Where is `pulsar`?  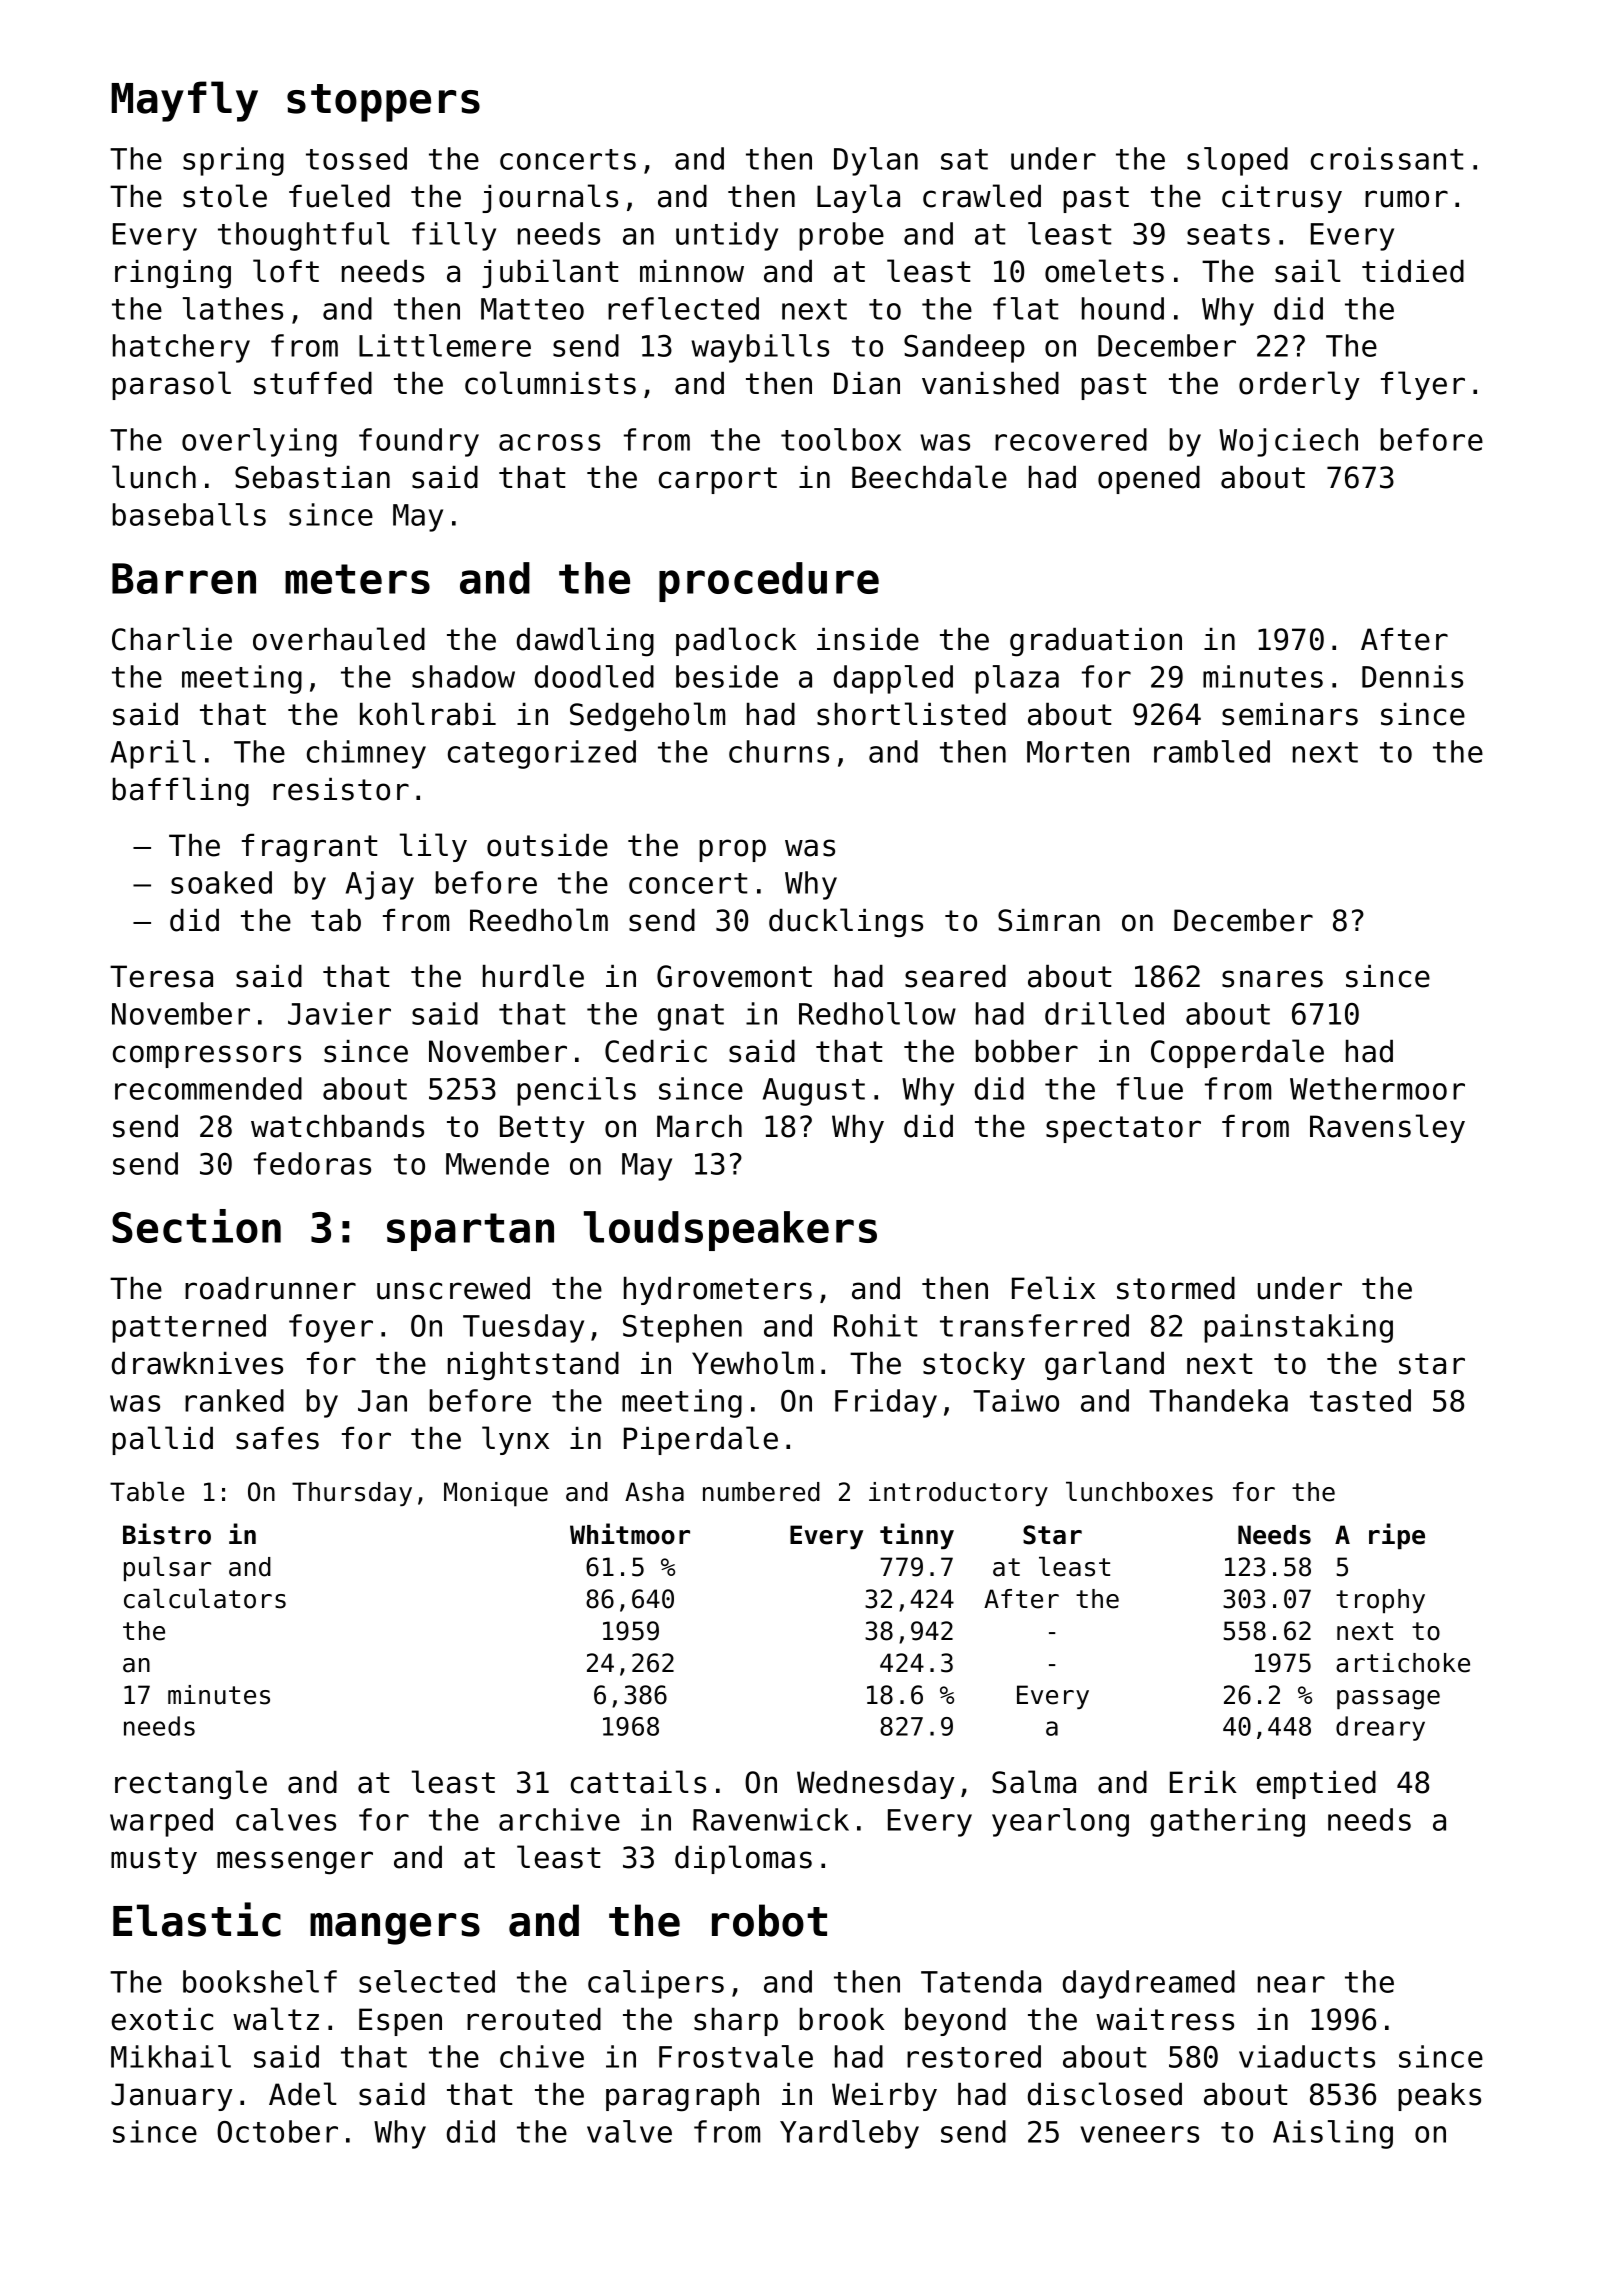
pulsar is located at coordinates (167, 1569).
